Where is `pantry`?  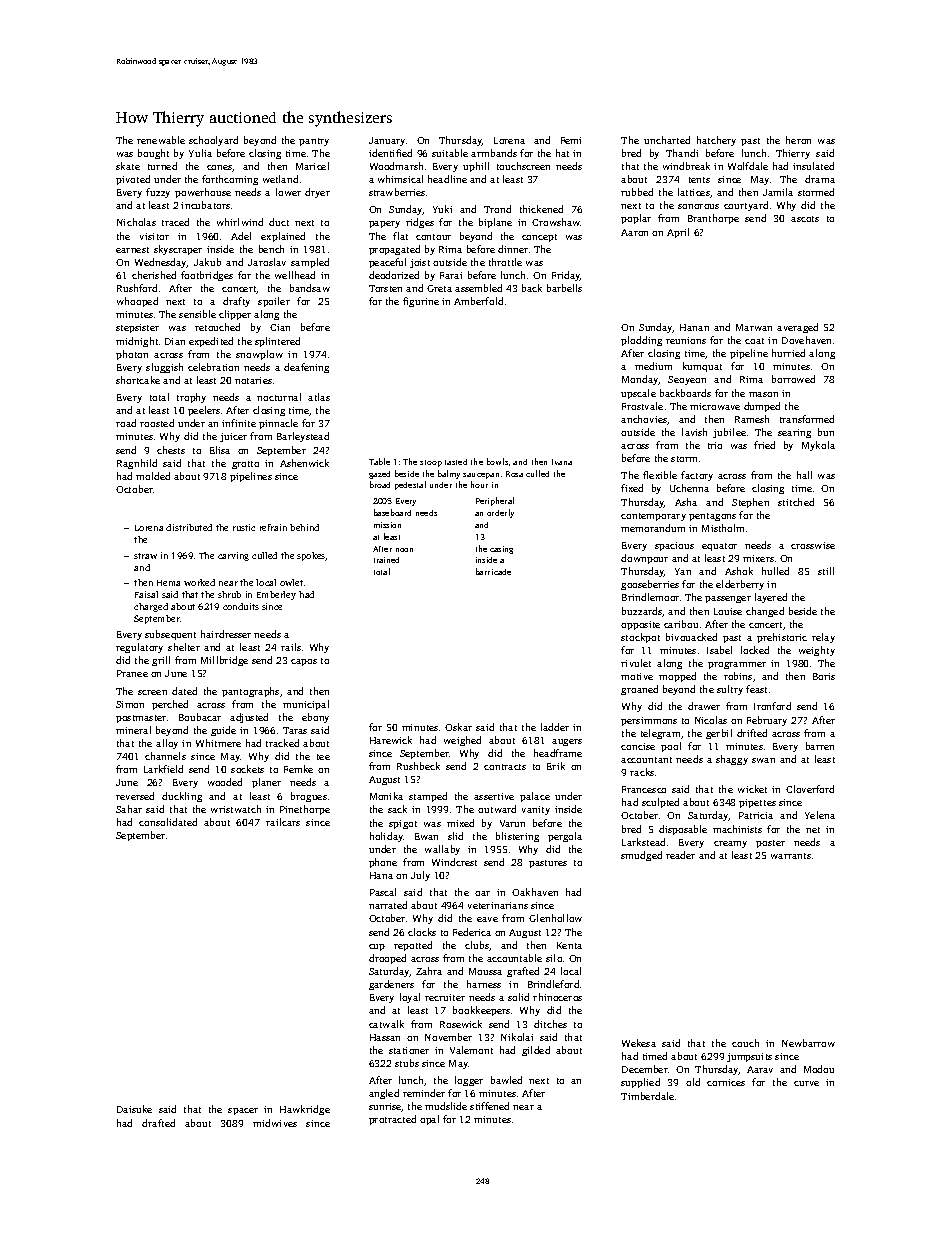
pantry is located at coordinates (314, 142).
